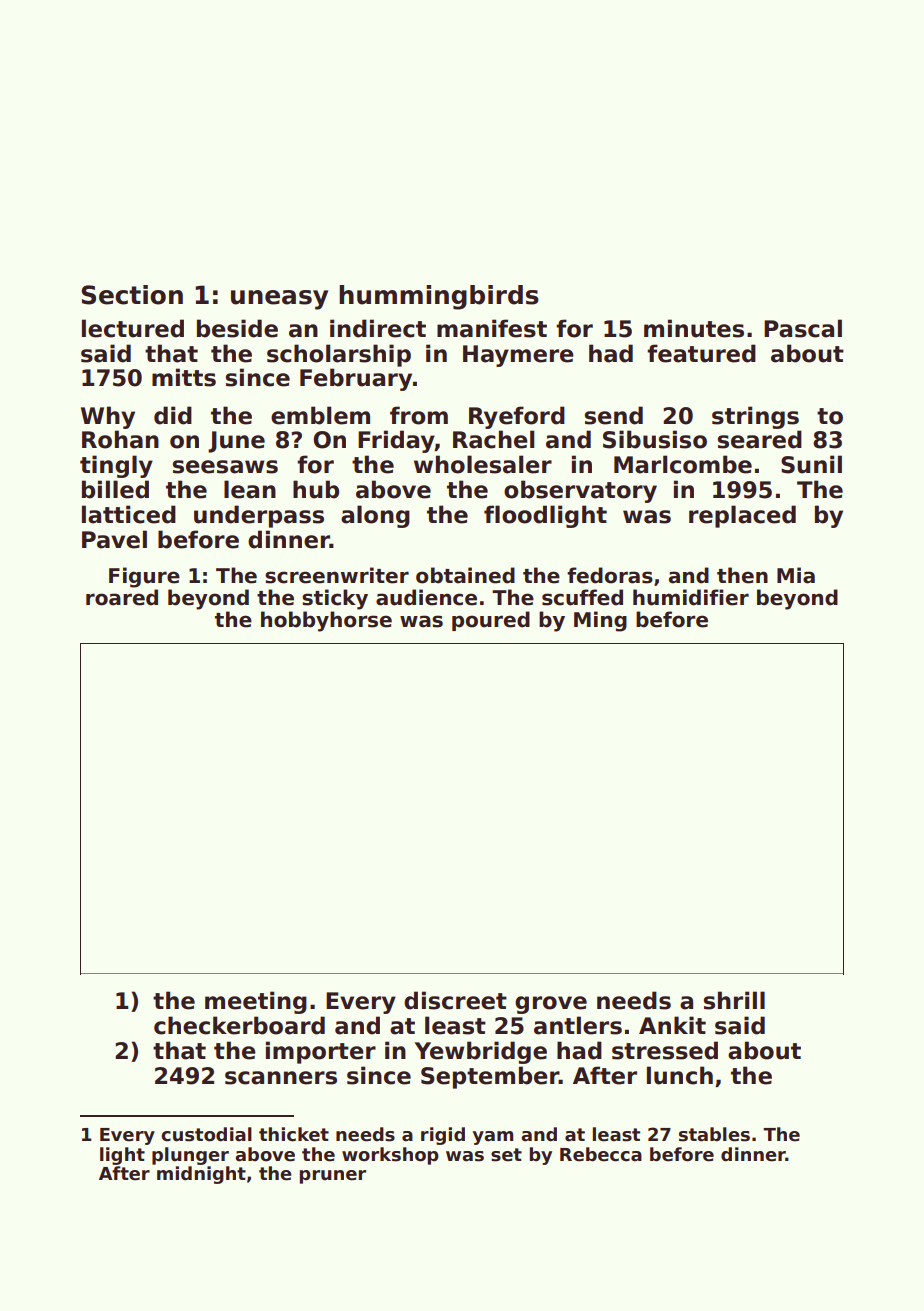 This page has width=924, height=1311. Describe the element at coordinates (518, 356) in the page. I see `Haymere` at that location.
